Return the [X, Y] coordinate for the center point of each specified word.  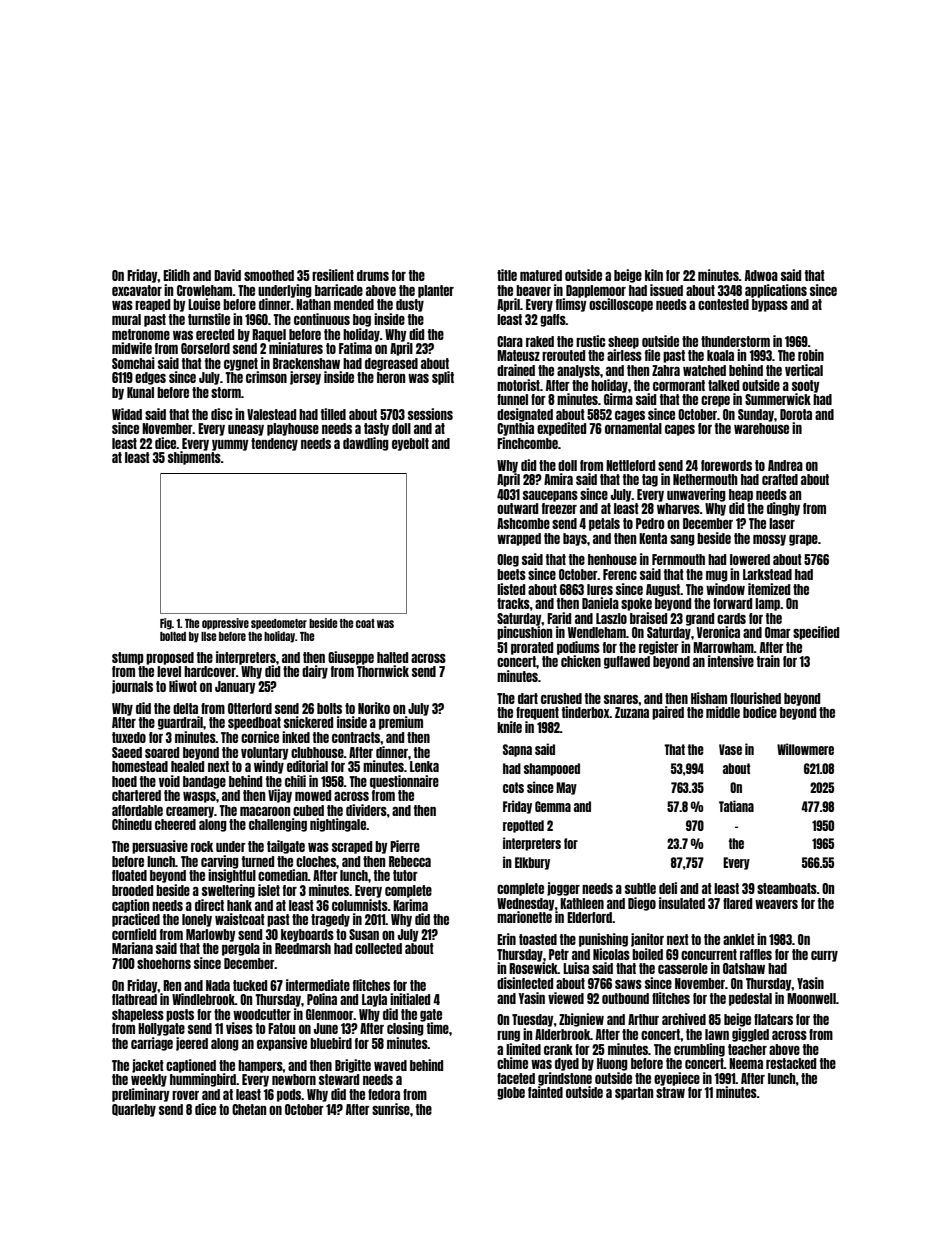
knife [509, 727]
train [768, 661]
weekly [149, 1080]
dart [528, 698]
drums [373, 275]
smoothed [269, 275]
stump [128, 658]
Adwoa [761, 275]
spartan [634, 1093]
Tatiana [736, 806]
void [169, 781]
